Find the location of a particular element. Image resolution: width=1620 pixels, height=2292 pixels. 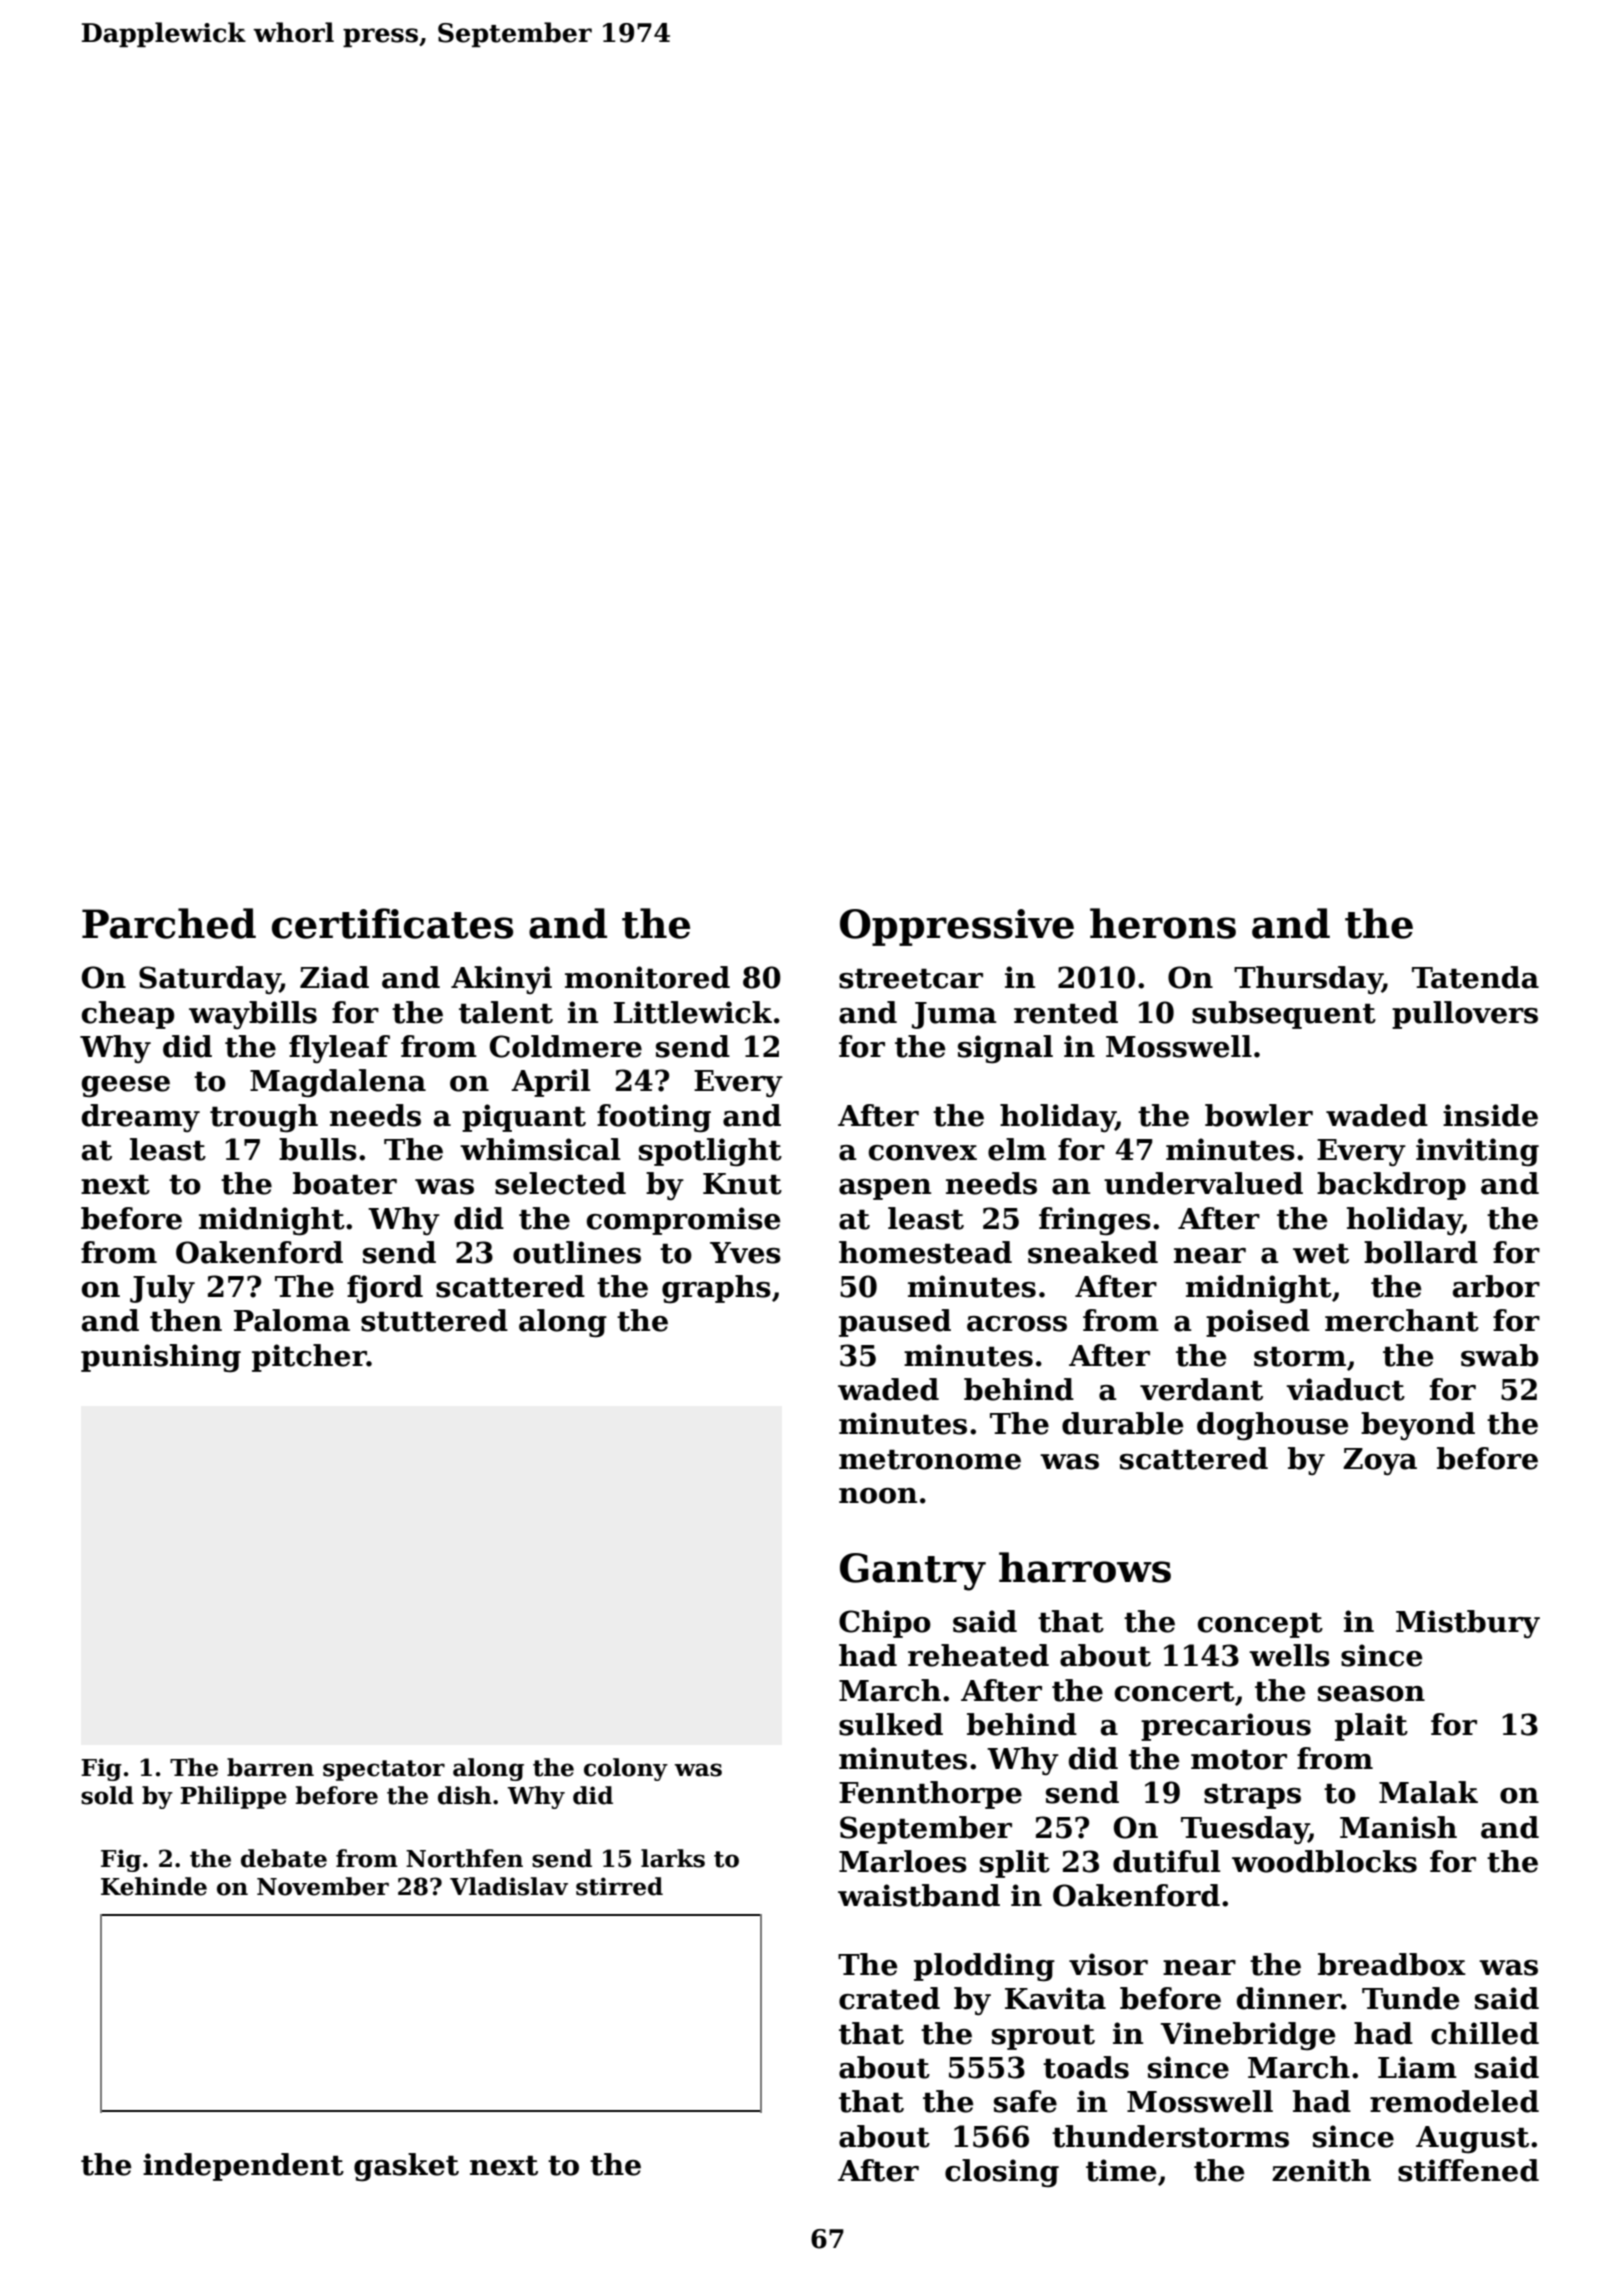

pullovers is located at coordinates (1465, 1015).
